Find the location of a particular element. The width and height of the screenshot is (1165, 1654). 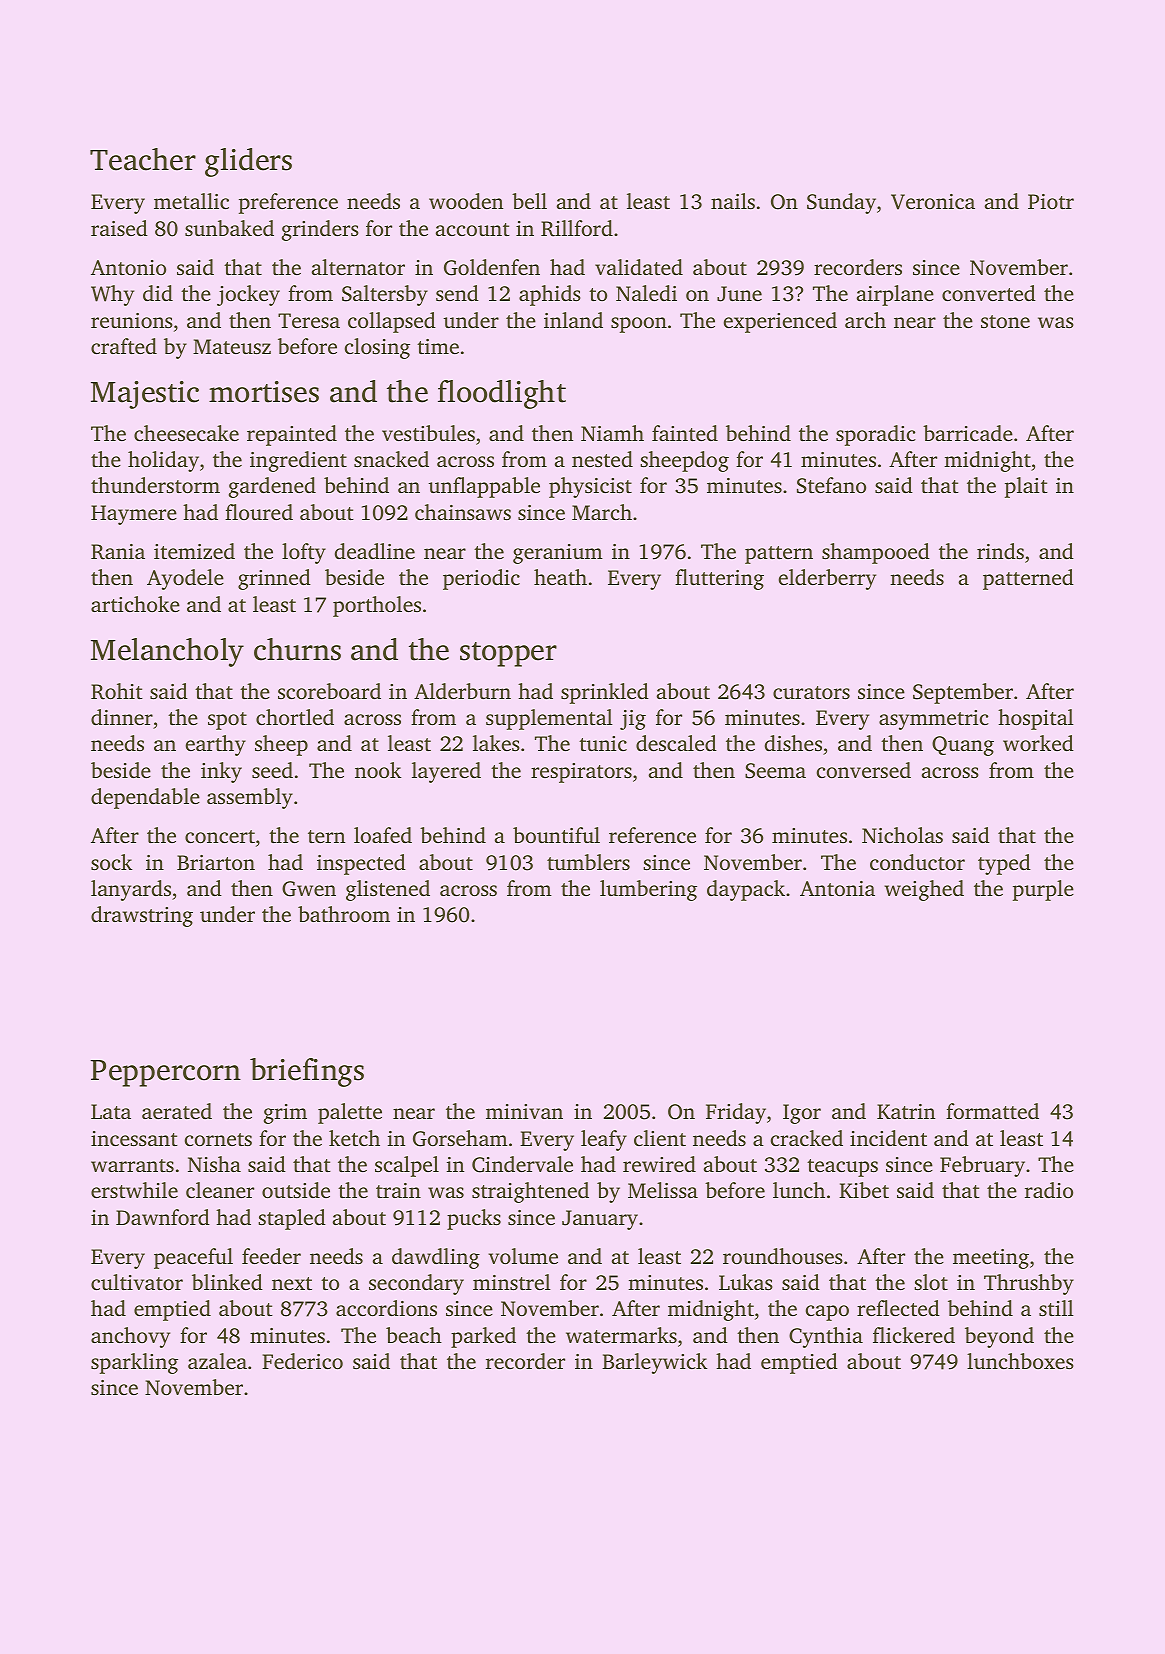

Katrin is located at coordinates (906, 1111).
